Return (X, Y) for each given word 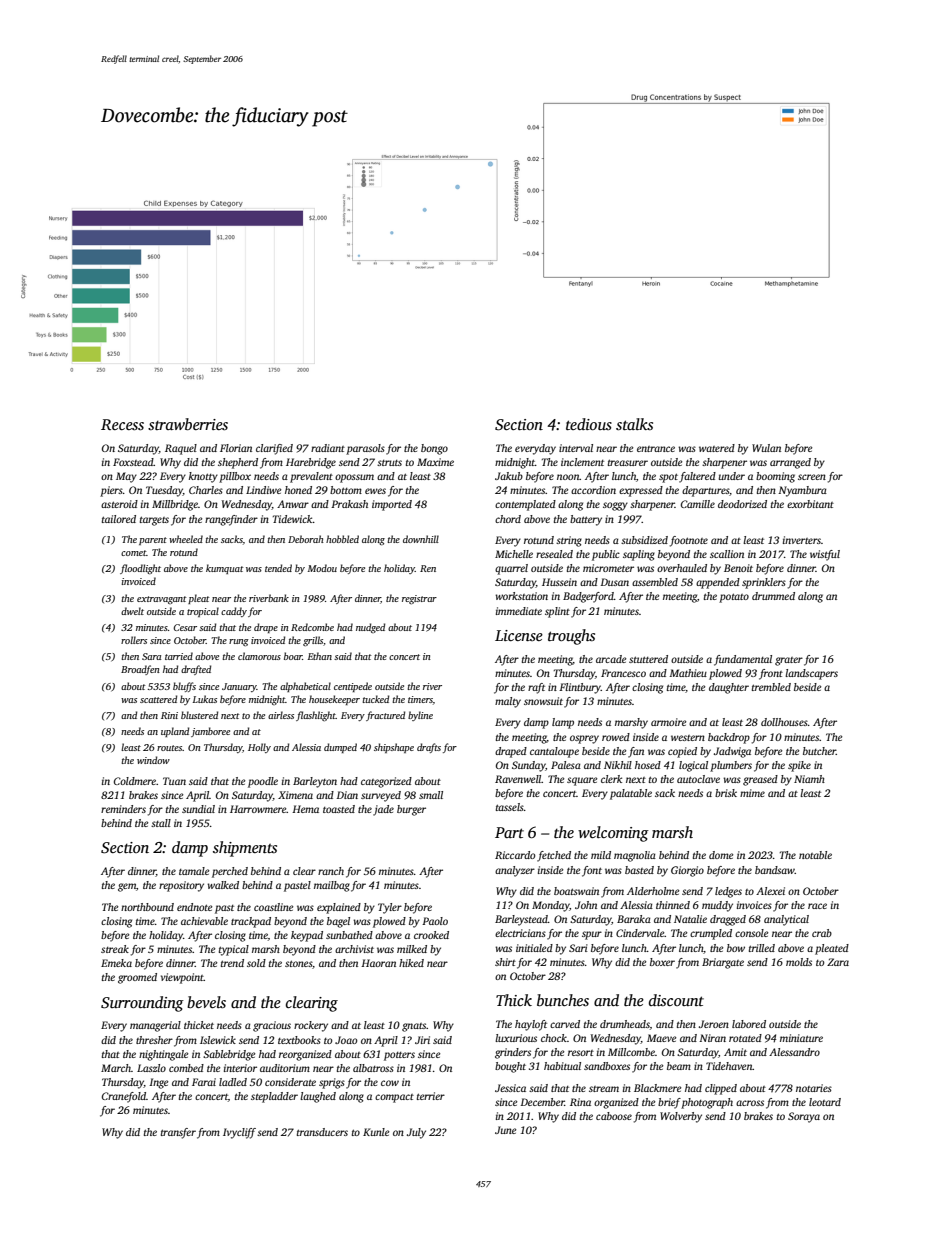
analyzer (515, 871)
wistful (825, 555)
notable (815, 855)
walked (223, 885)
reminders (123, 809)
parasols (365, 449)
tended (278, 568)
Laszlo (151, 1068)
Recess (122, 425)
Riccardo (515, 855)
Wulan (766, 448)
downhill (421, 539)
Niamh (809, 779)
